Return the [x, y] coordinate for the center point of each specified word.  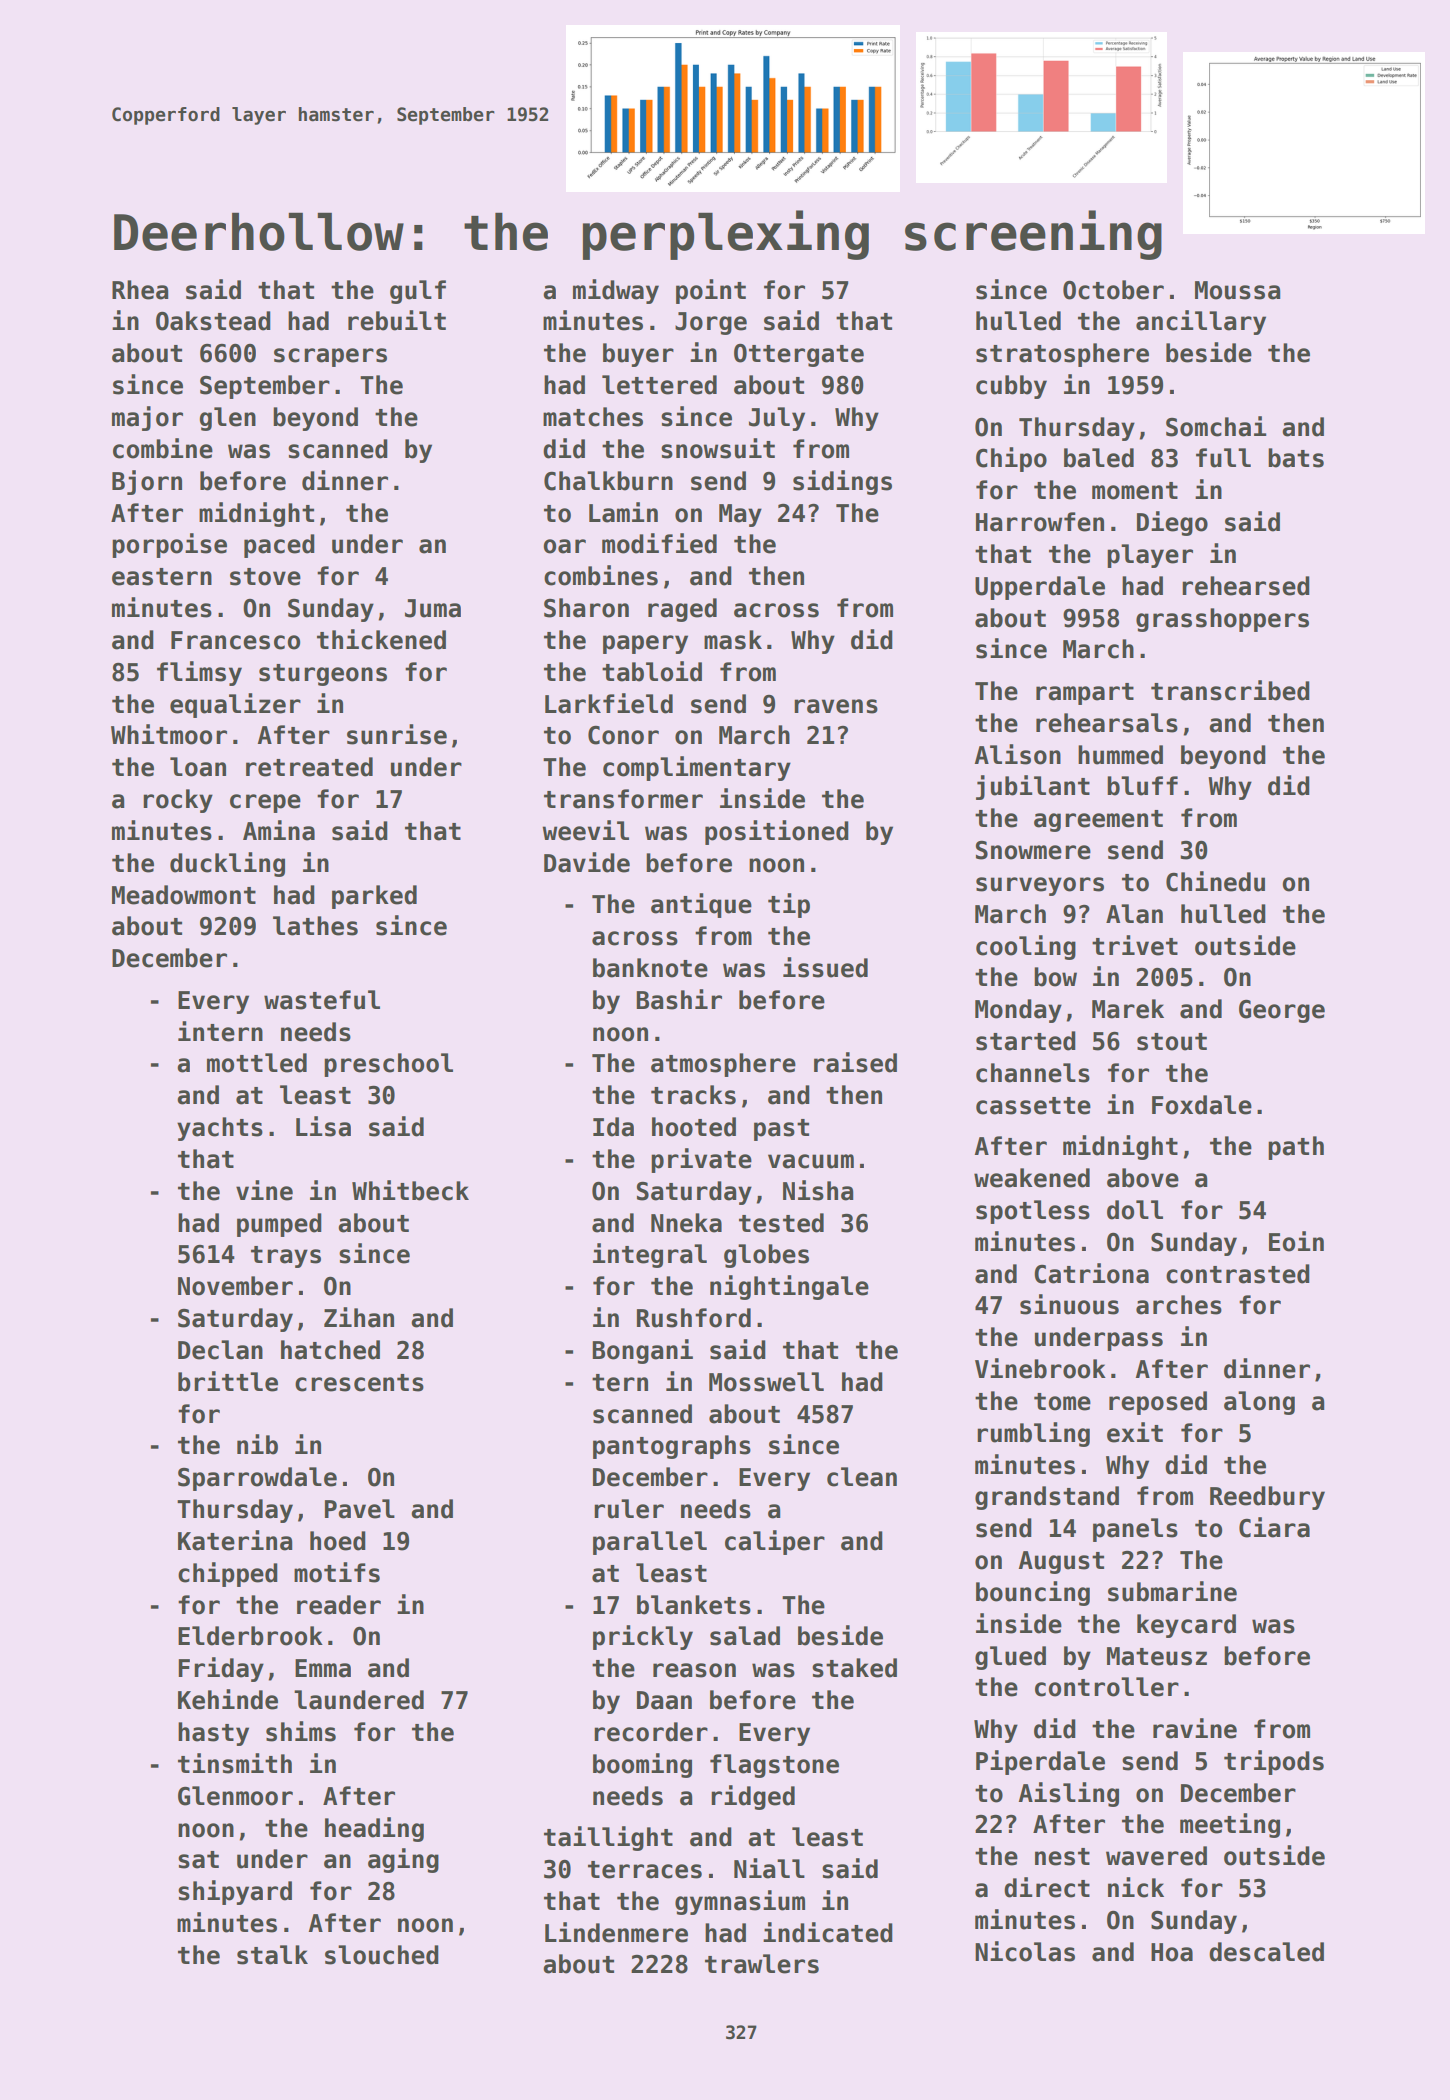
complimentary [697, 768]
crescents [359, 1383]
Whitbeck [410, 1190]
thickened [381, 639]
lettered [659, 385]
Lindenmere [616, 1932]
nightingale [789, 1287]
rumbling [1033, 1434]
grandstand [1047, 1498]
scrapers [330, 357]
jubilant [1033, 787]
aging [403, 1860]
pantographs [672, 1447]
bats [1296, 458]
